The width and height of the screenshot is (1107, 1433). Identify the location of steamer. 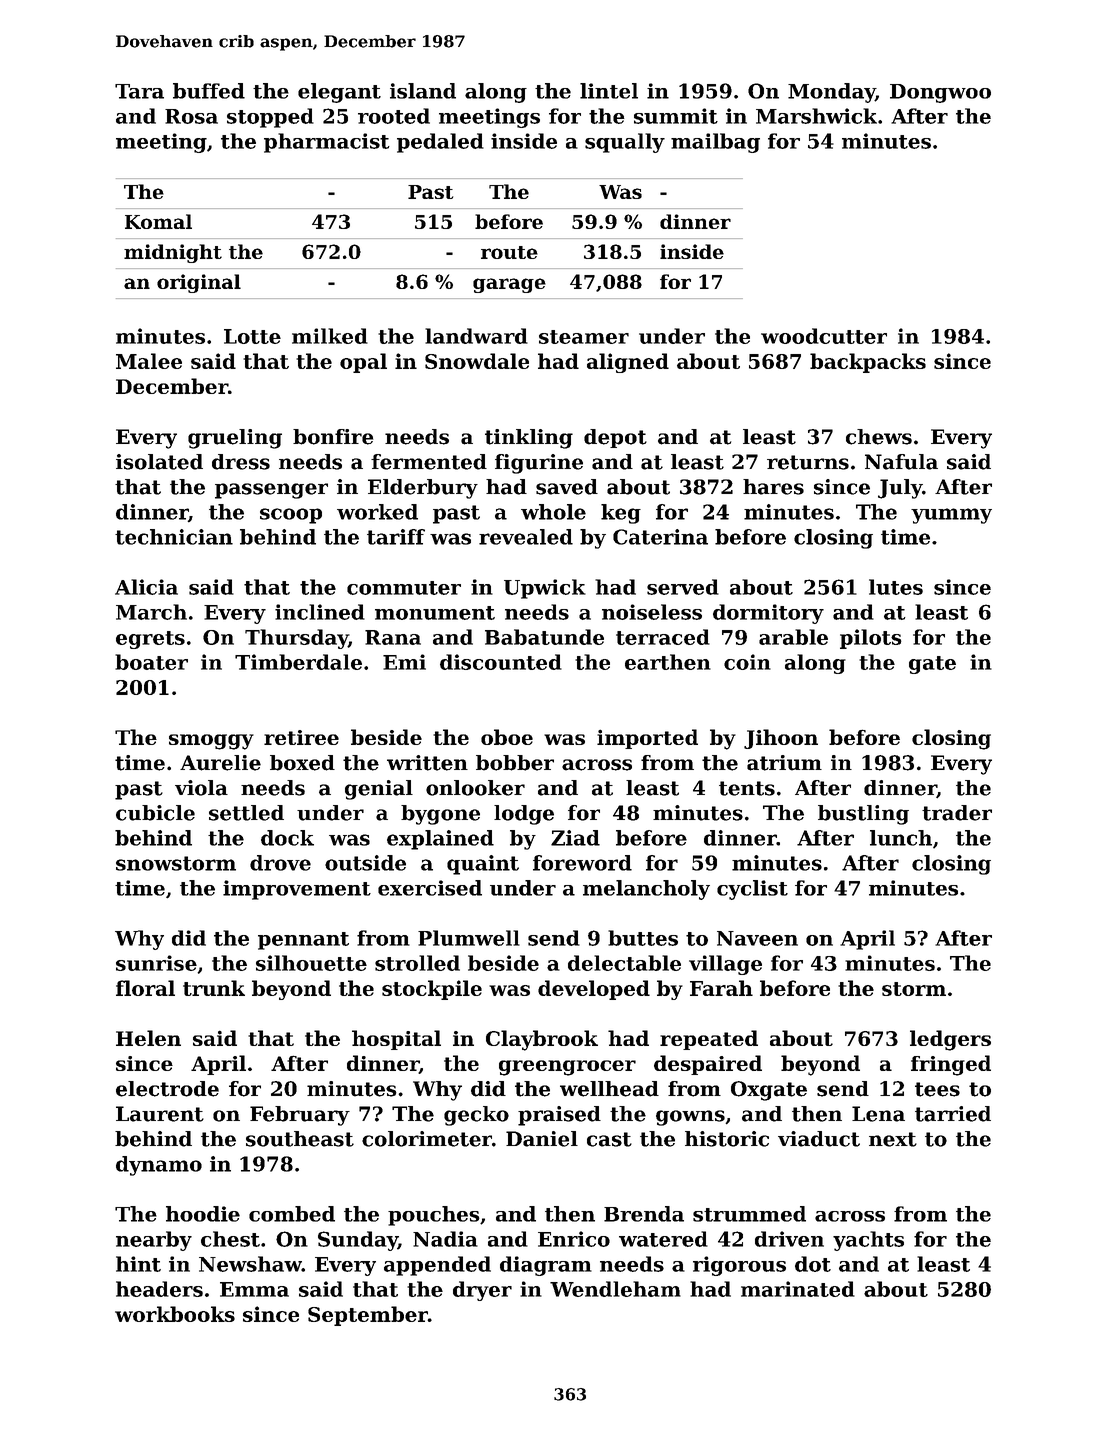
(584, 337).
